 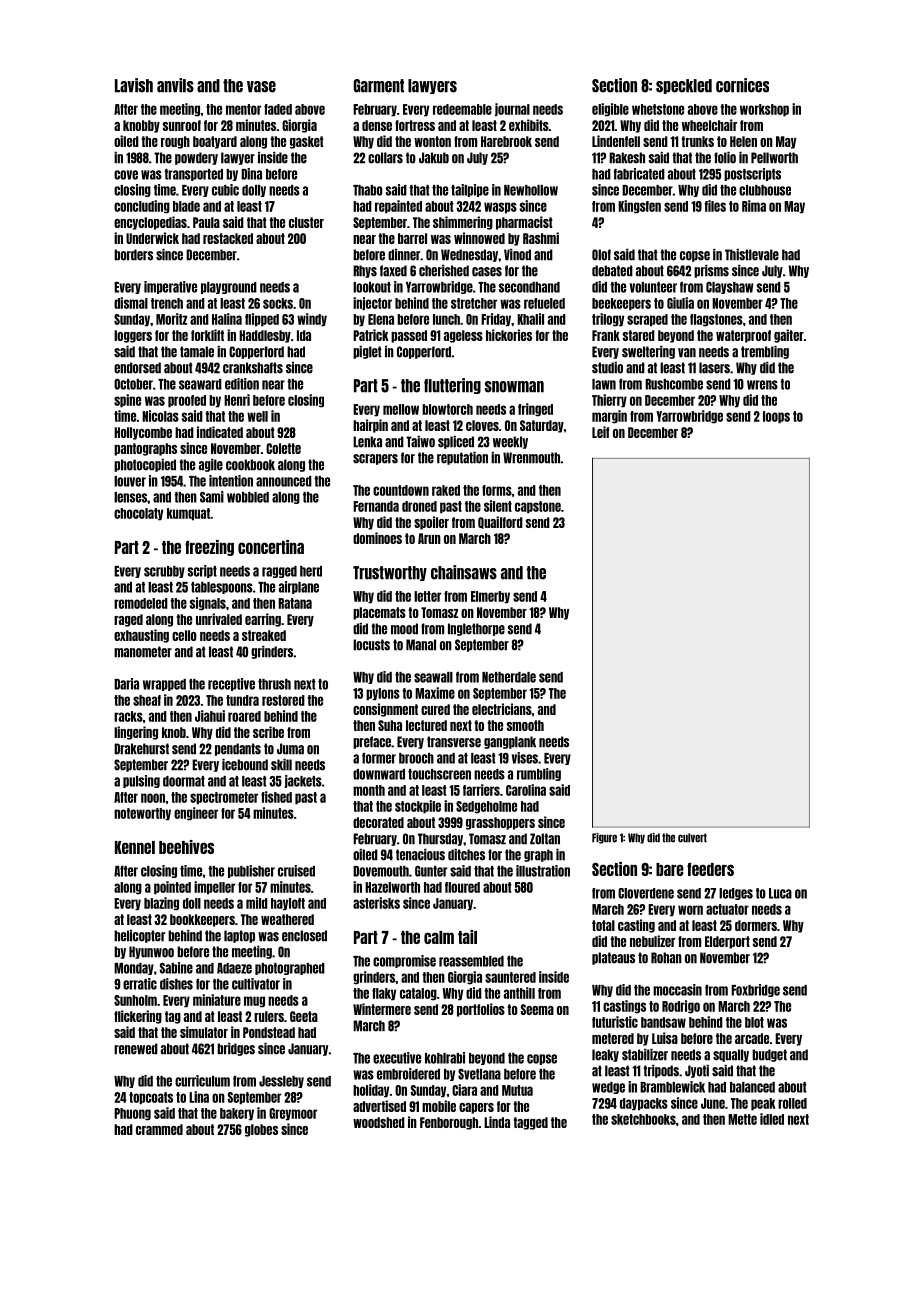 I want to click on illustration, so click(x=543, y=871).
